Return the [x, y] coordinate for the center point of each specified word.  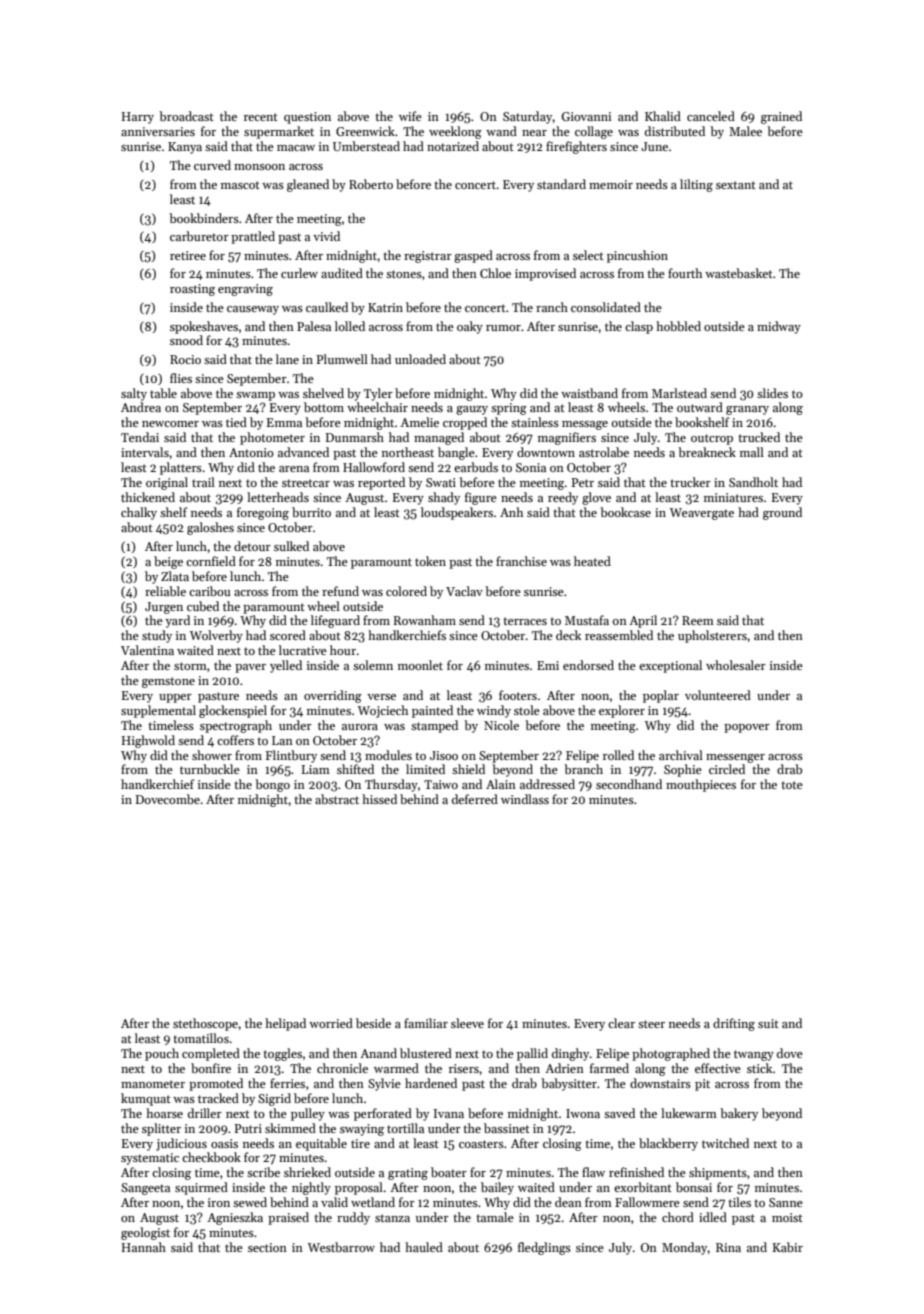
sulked [291, 546]
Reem [698, 620]
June [654, 146]
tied [236, 422]
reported [381, 483]
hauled [424, 1247]
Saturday [528, 117]
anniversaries [158, 131]
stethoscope [205, 1024]
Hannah [144, 1247]
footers [518, 695]
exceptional [670, 666]
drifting [734, 1024]
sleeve [467, 1023]
